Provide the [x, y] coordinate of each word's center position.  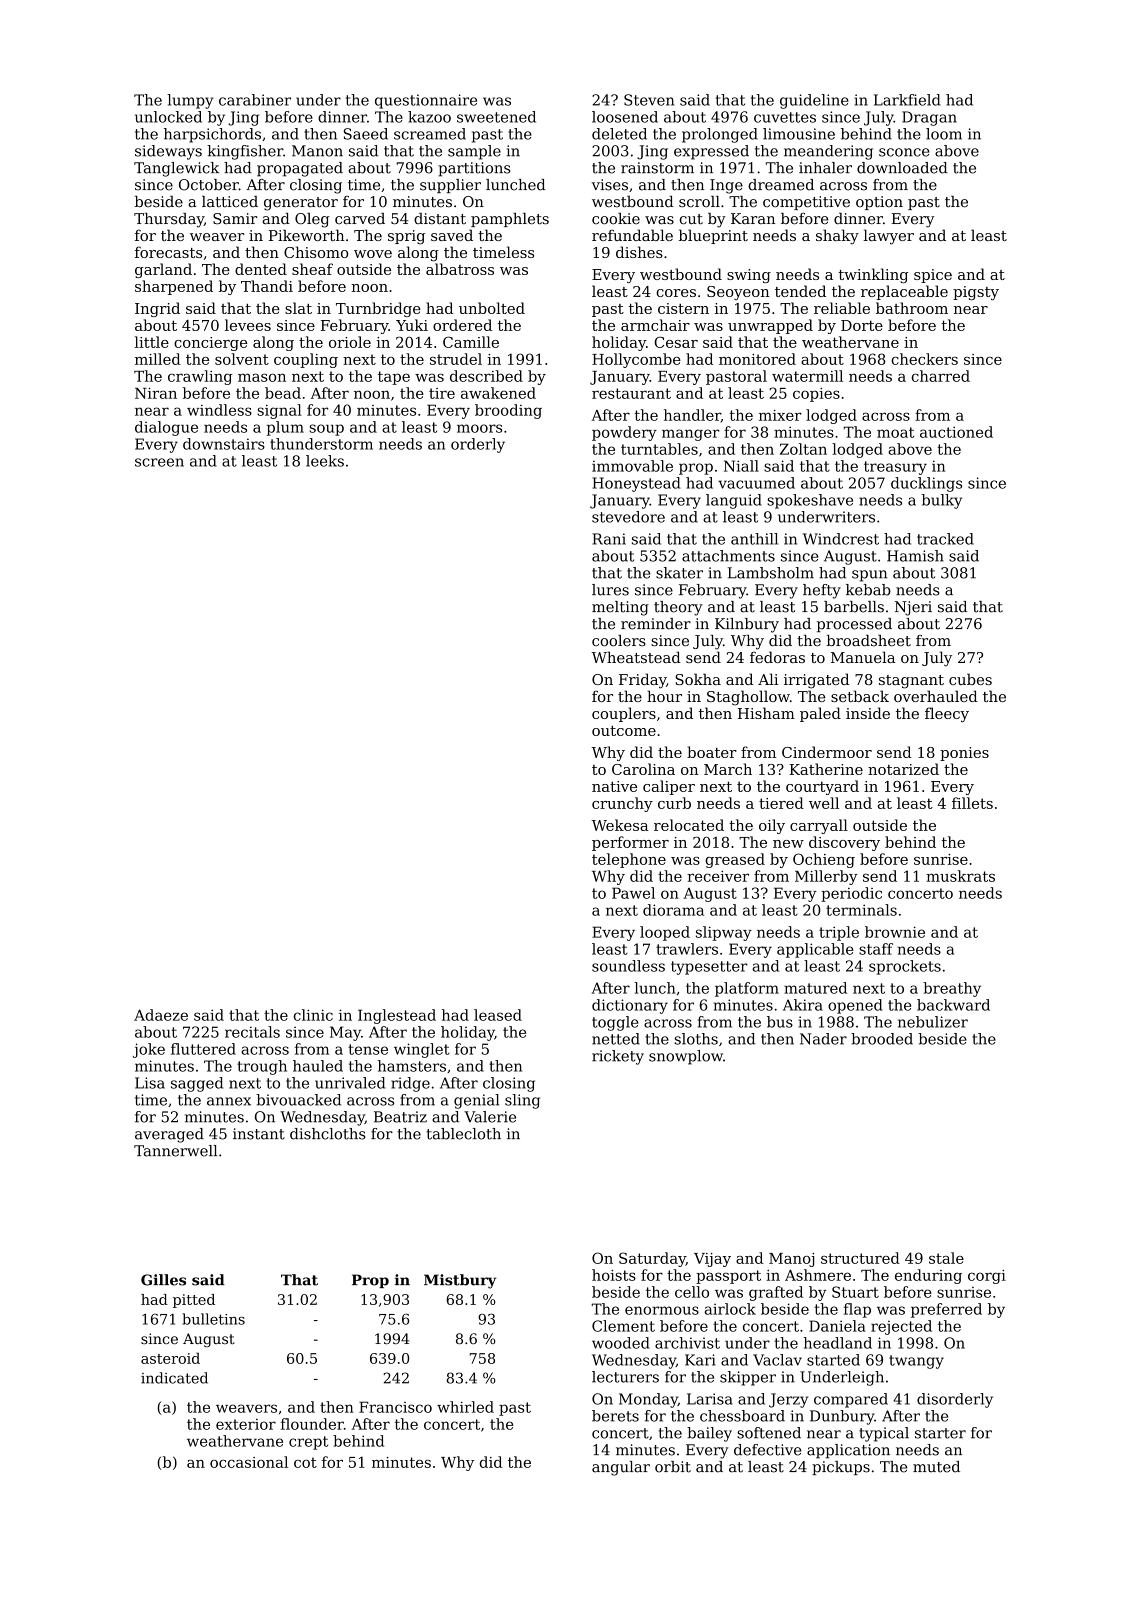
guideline [814, 101]
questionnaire [426, 101]
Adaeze [161, 1015]
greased [735, 860]
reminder [656, 624]
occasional [249, 1462]
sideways [168, 152]
